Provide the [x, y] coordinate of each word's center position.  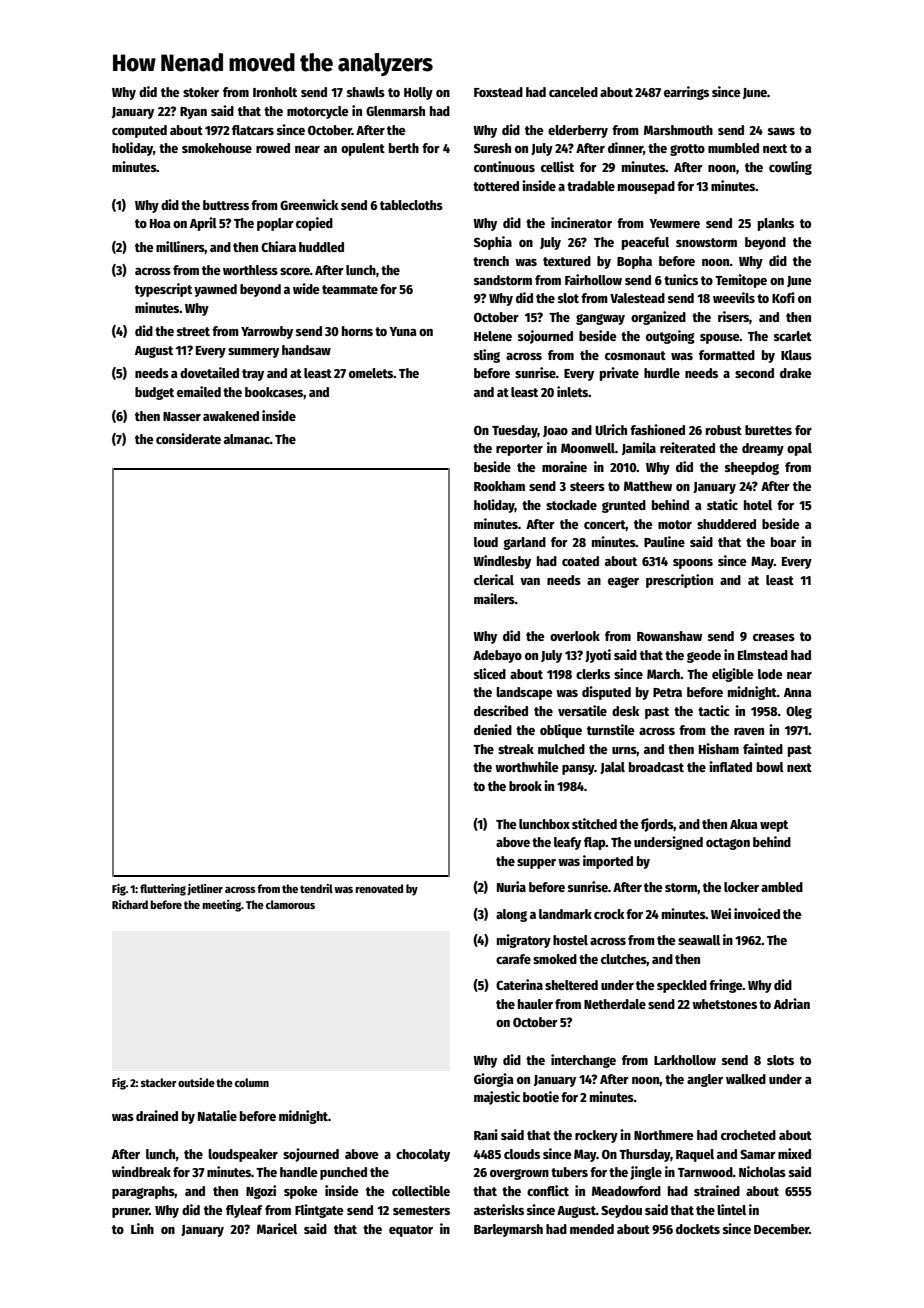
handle [299, 1172]
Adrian [792, 1003]
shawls [366, 92]
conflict [548, 1190]
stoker [201, 92]
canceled [573, 92]
